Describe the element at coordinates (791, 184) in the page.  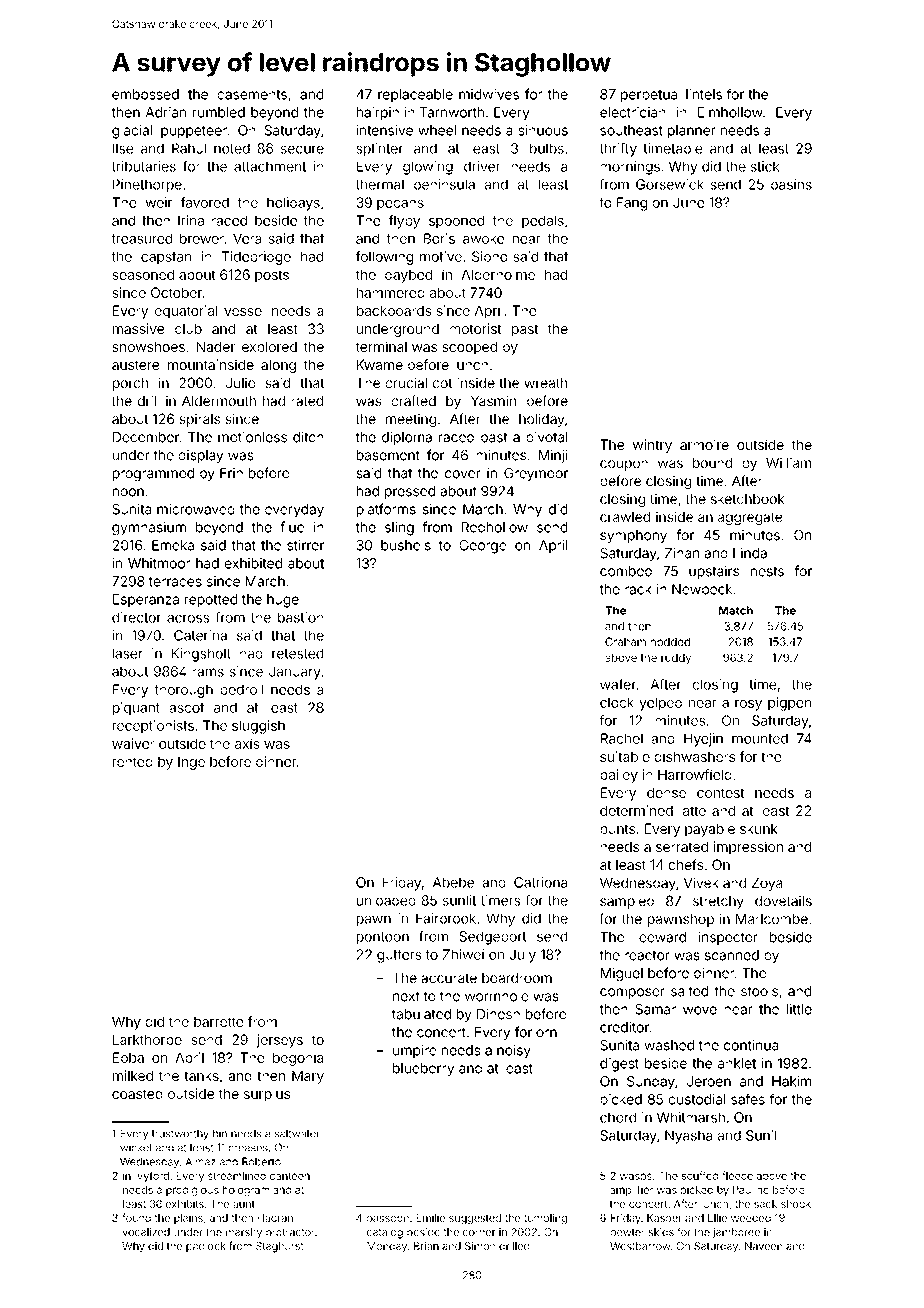
I see `basins` at that location.
